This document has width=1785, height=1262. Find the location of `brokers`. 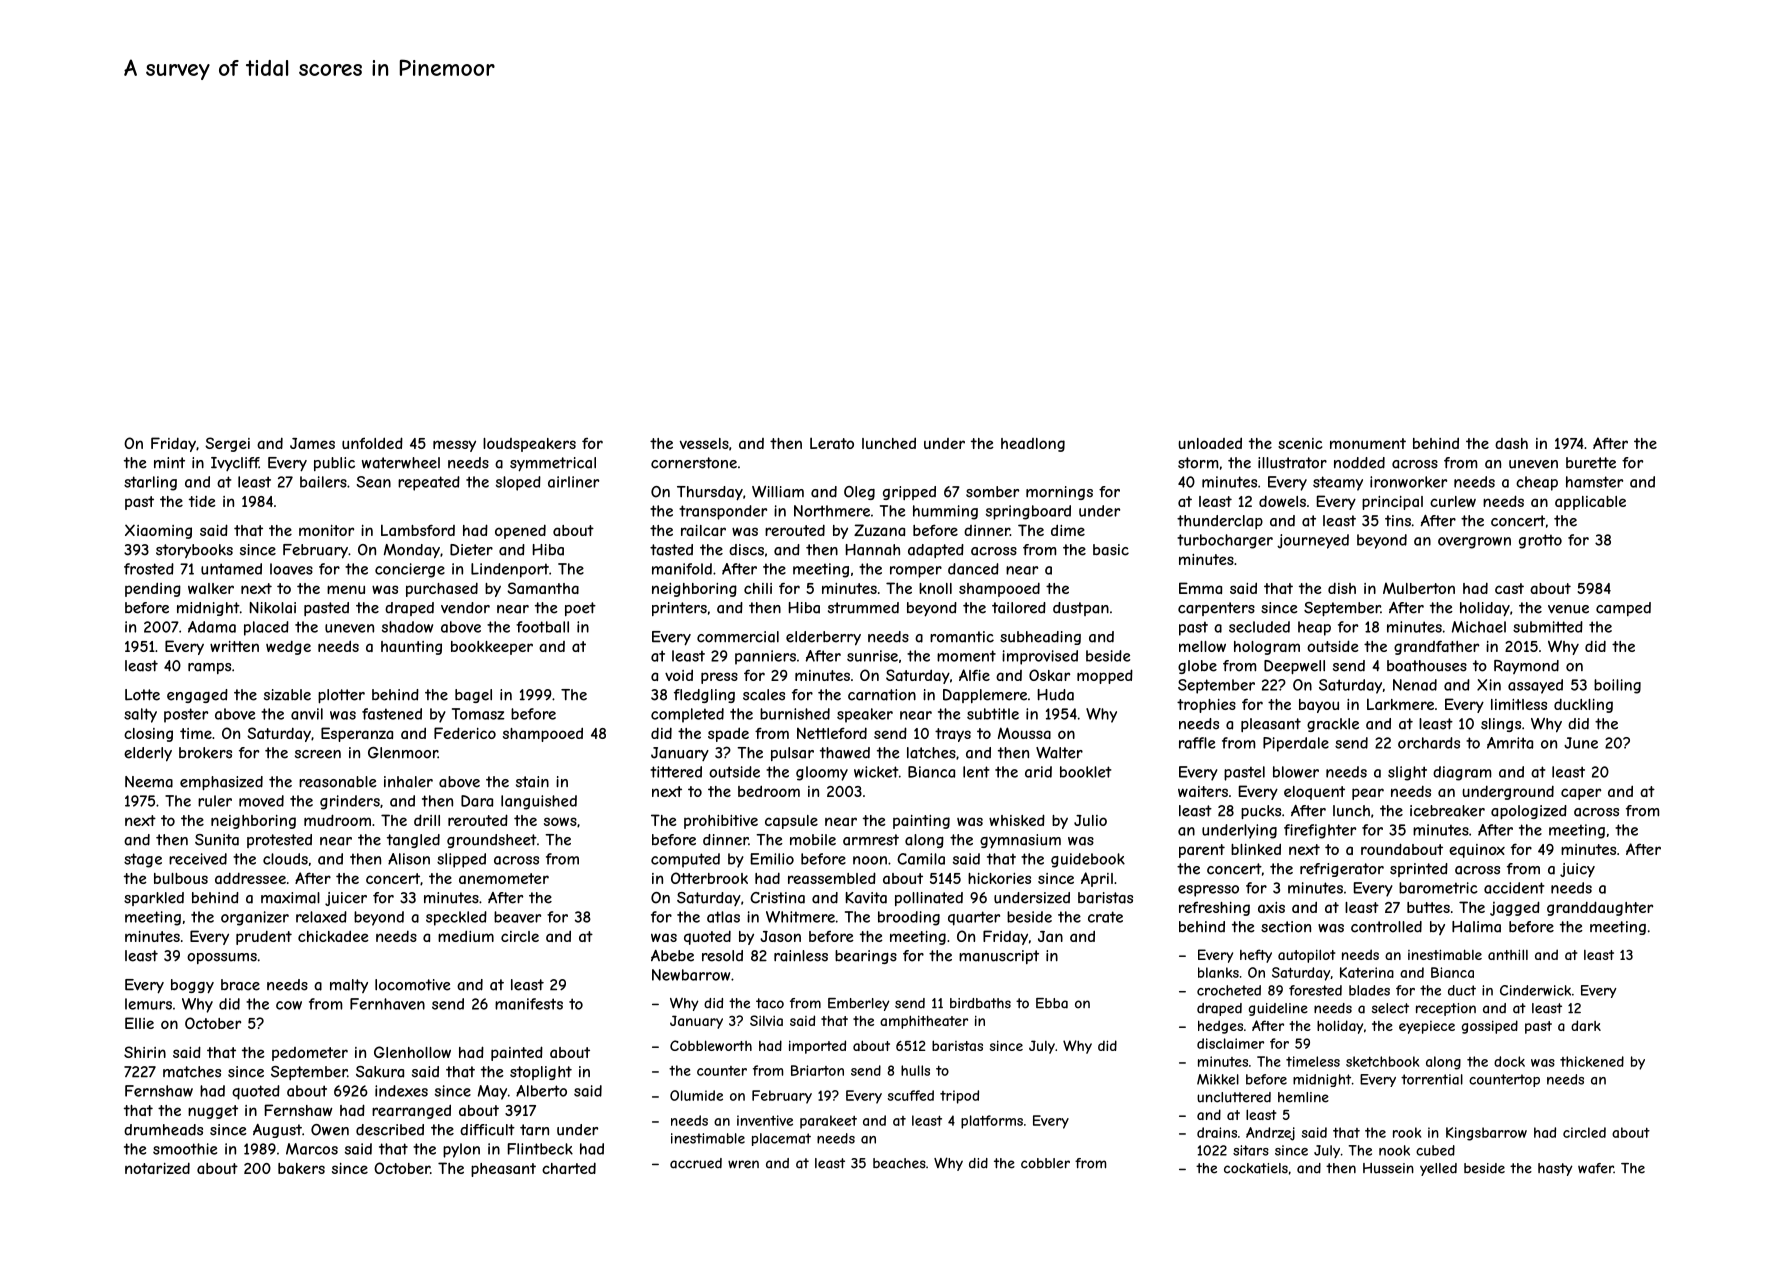

brokers is located at coordinates (205, 753).
